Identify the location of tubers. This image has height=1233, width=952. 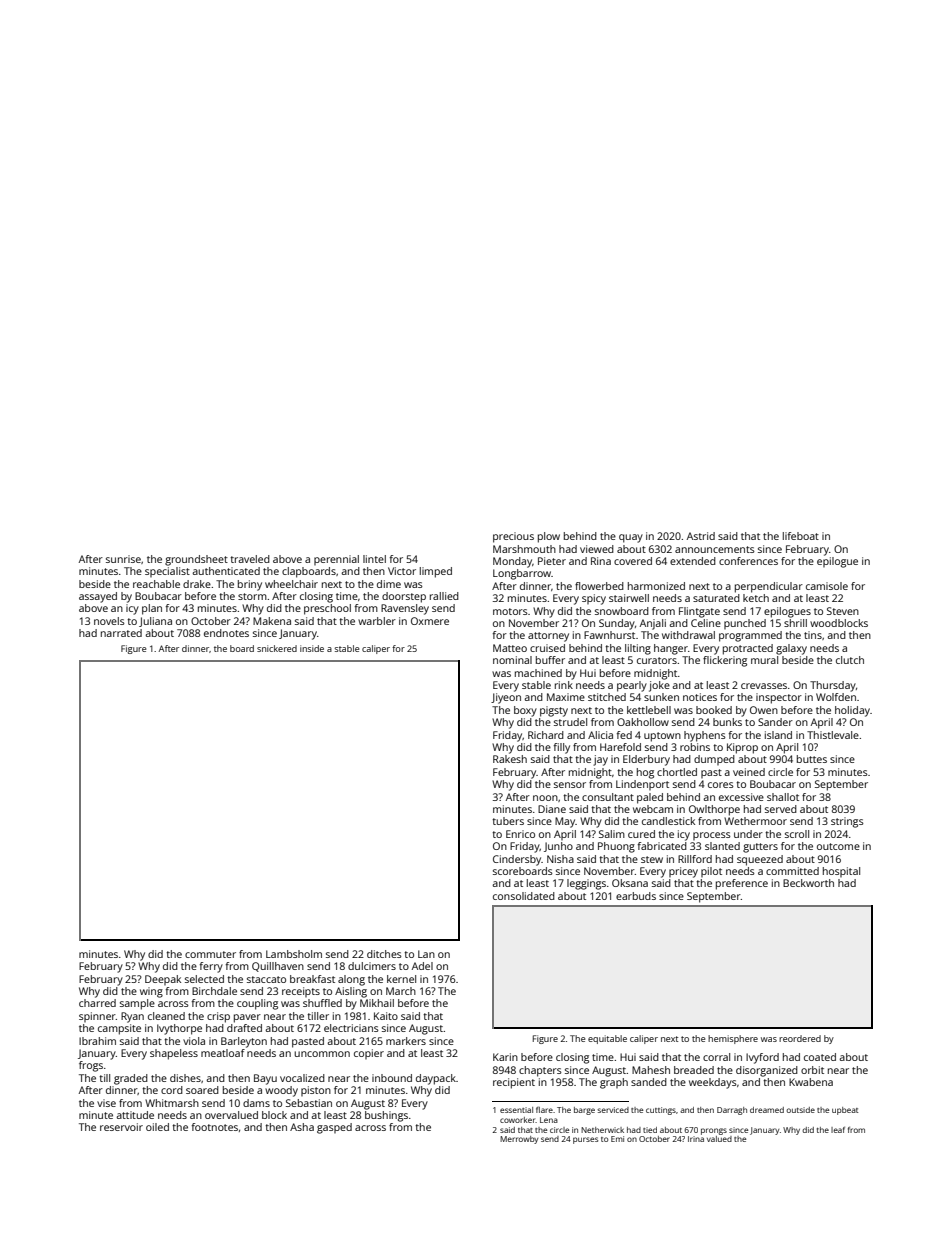
(508, 821).
